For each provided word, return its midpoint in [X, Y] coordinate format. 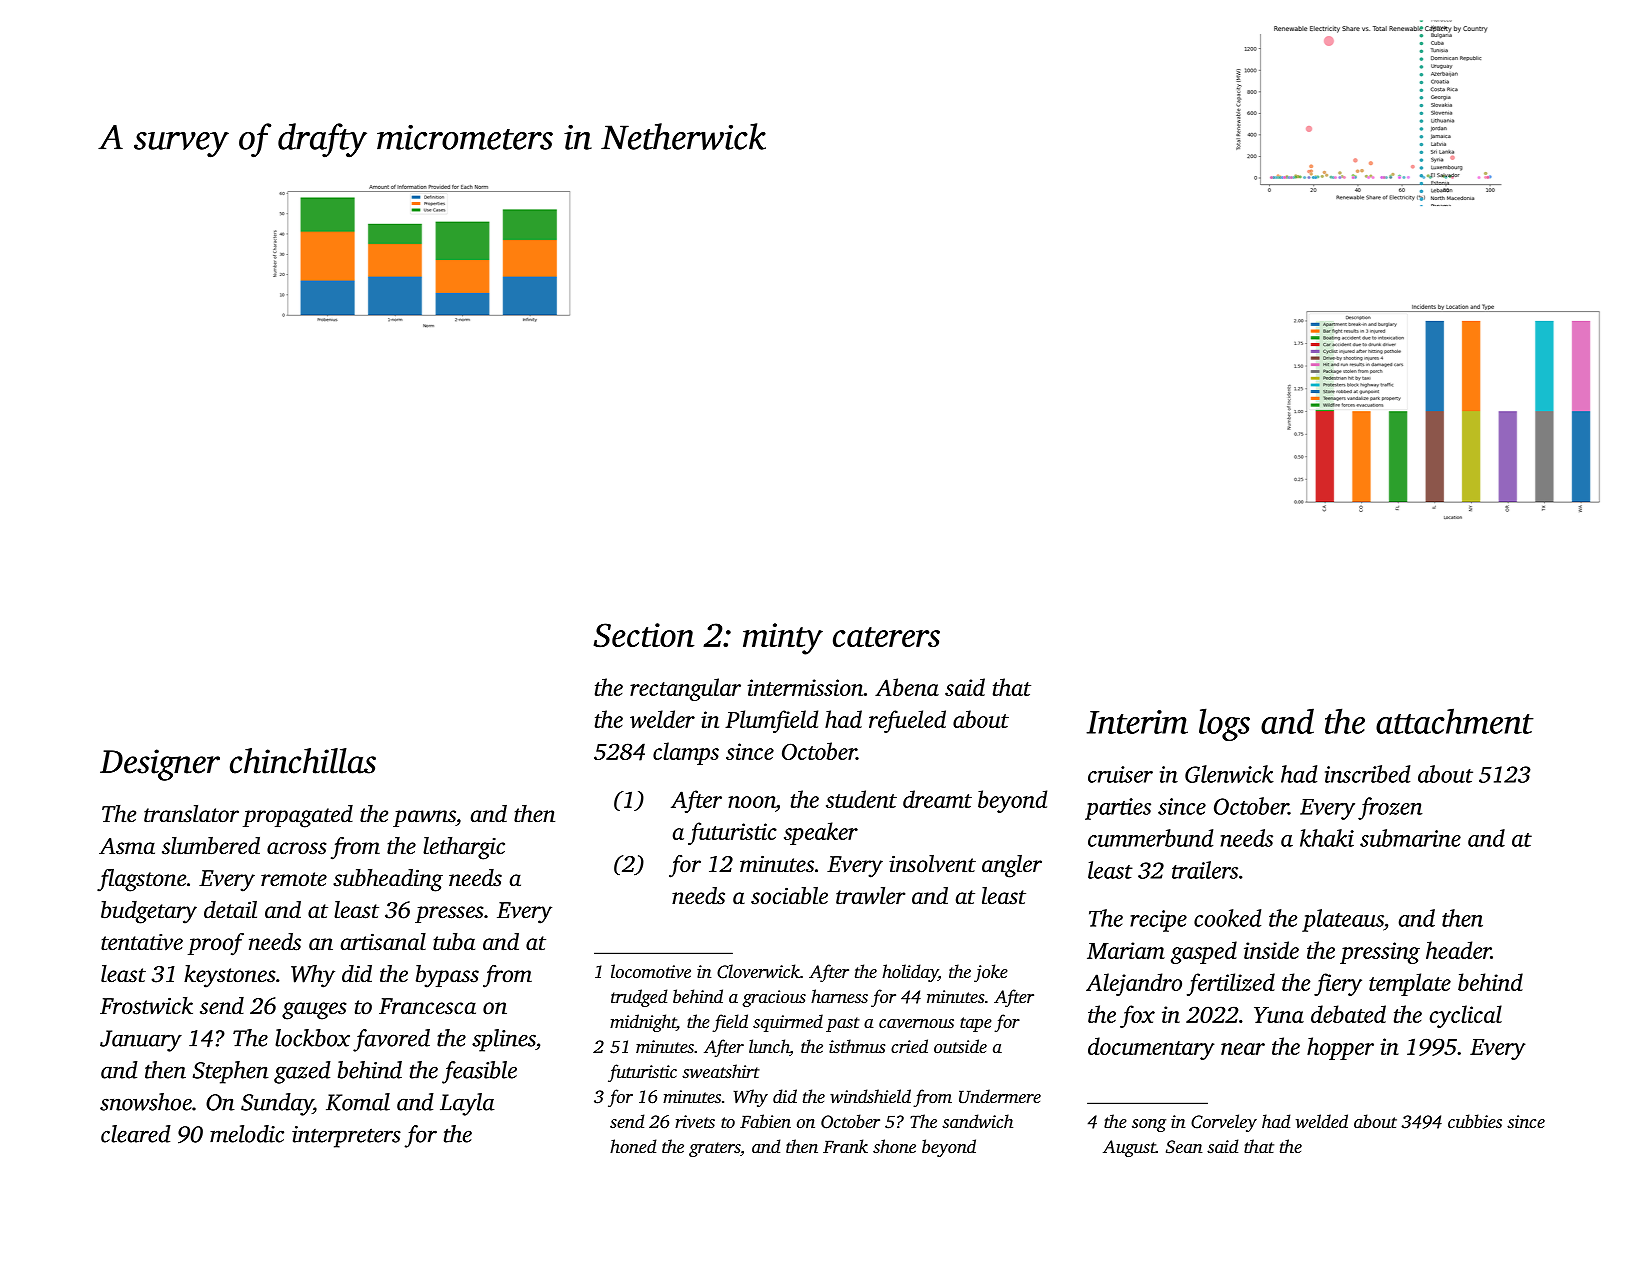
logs [1224, 724]
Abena [907, 687]
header [1458, 950]
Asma [127, 846]
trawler [870, 896]
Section [644, 635]
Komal [358, 1102]
